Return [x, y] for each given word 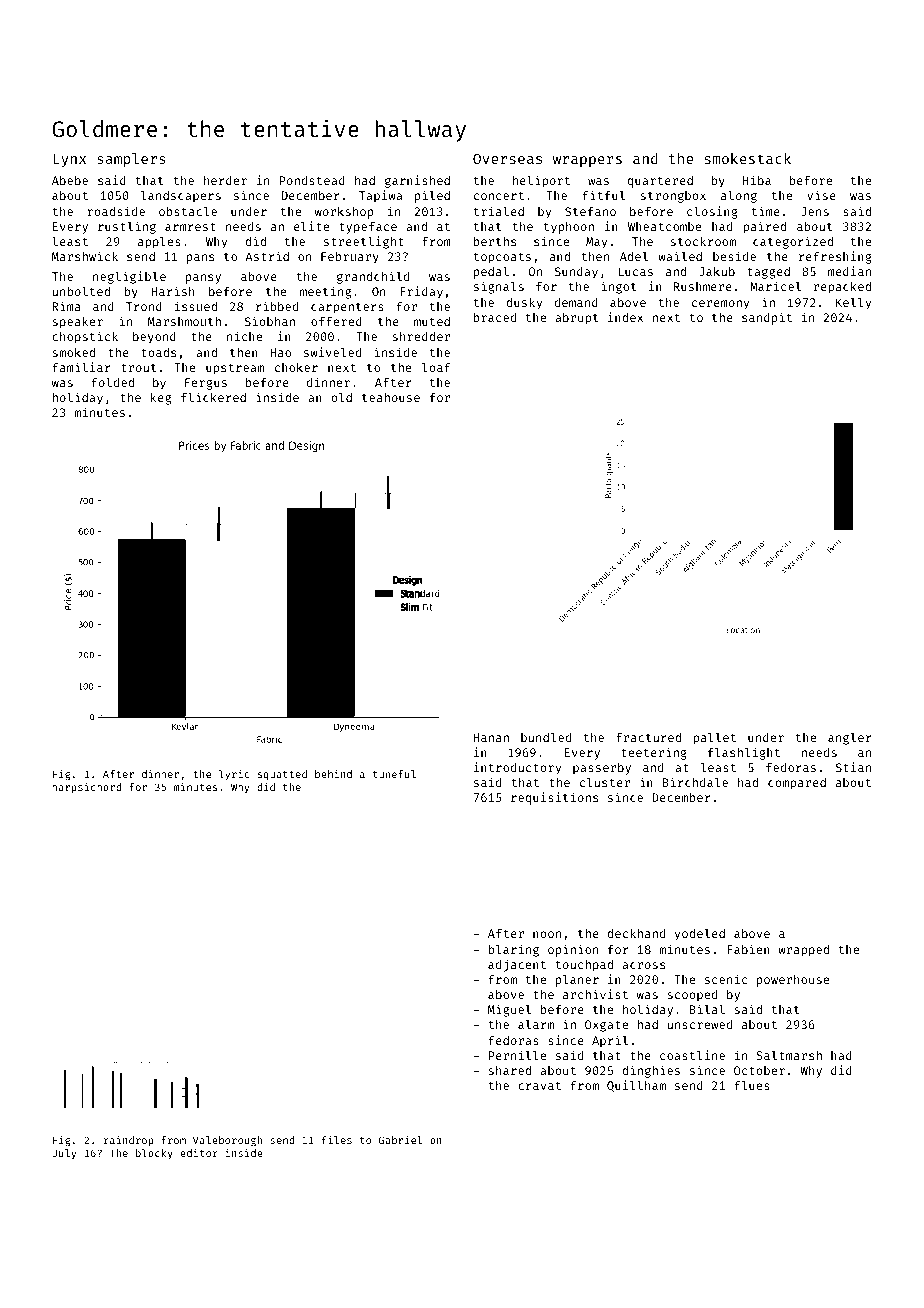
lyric [234, 775]
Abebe [70, 180]
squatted [282, 775]
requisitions [554, 798]
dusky [524, 304]
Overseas [507, 158]
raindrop [129, 1141]
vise [821, 195]
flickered [213, 397]
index [625, 317]
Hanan [491, 737]
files [337, 1140]
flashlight [744, 753]
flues [752, 1085]
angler [850, 739]
